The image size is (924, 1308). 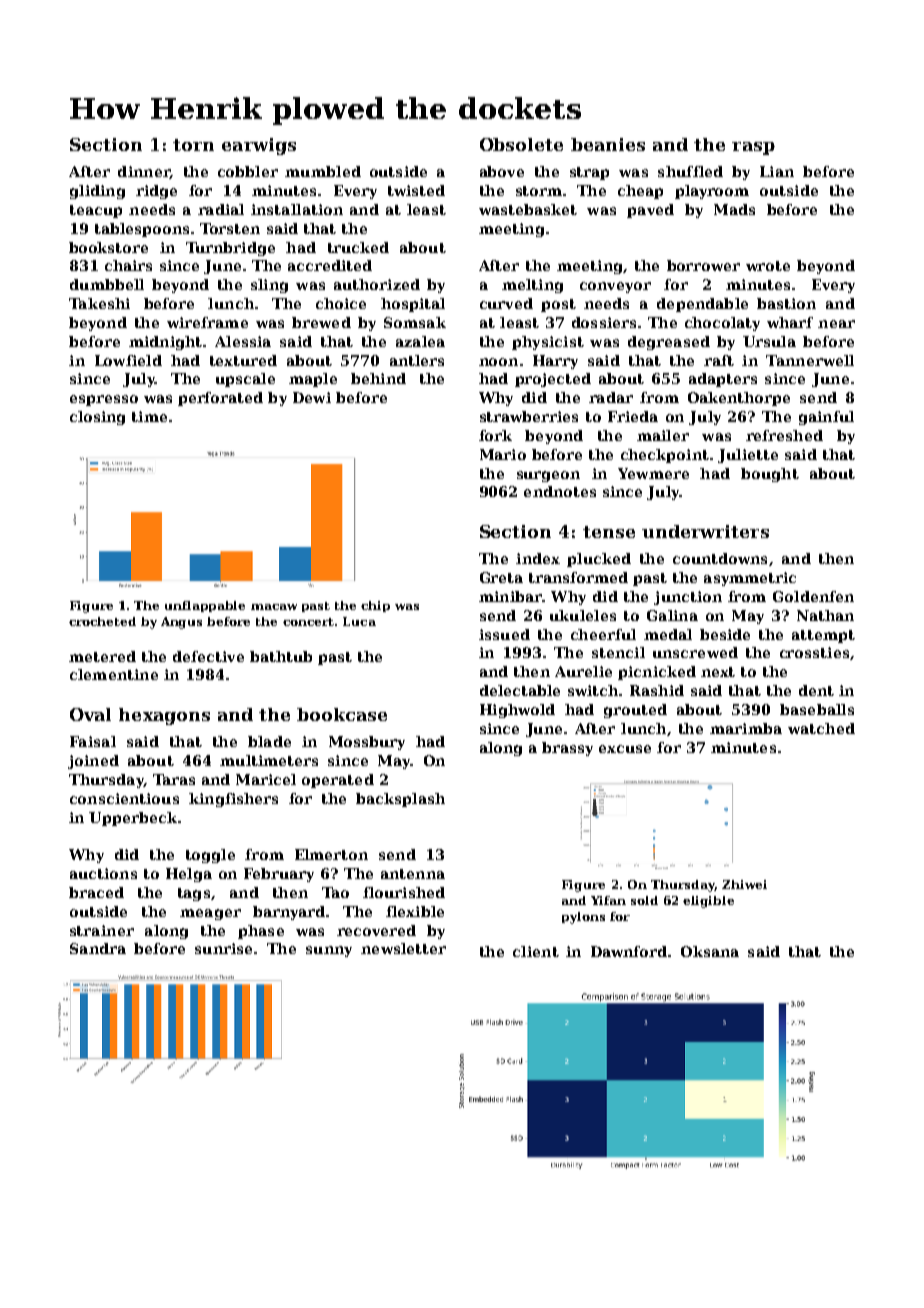 I want to click on curved, so click(x=506, y=303).
